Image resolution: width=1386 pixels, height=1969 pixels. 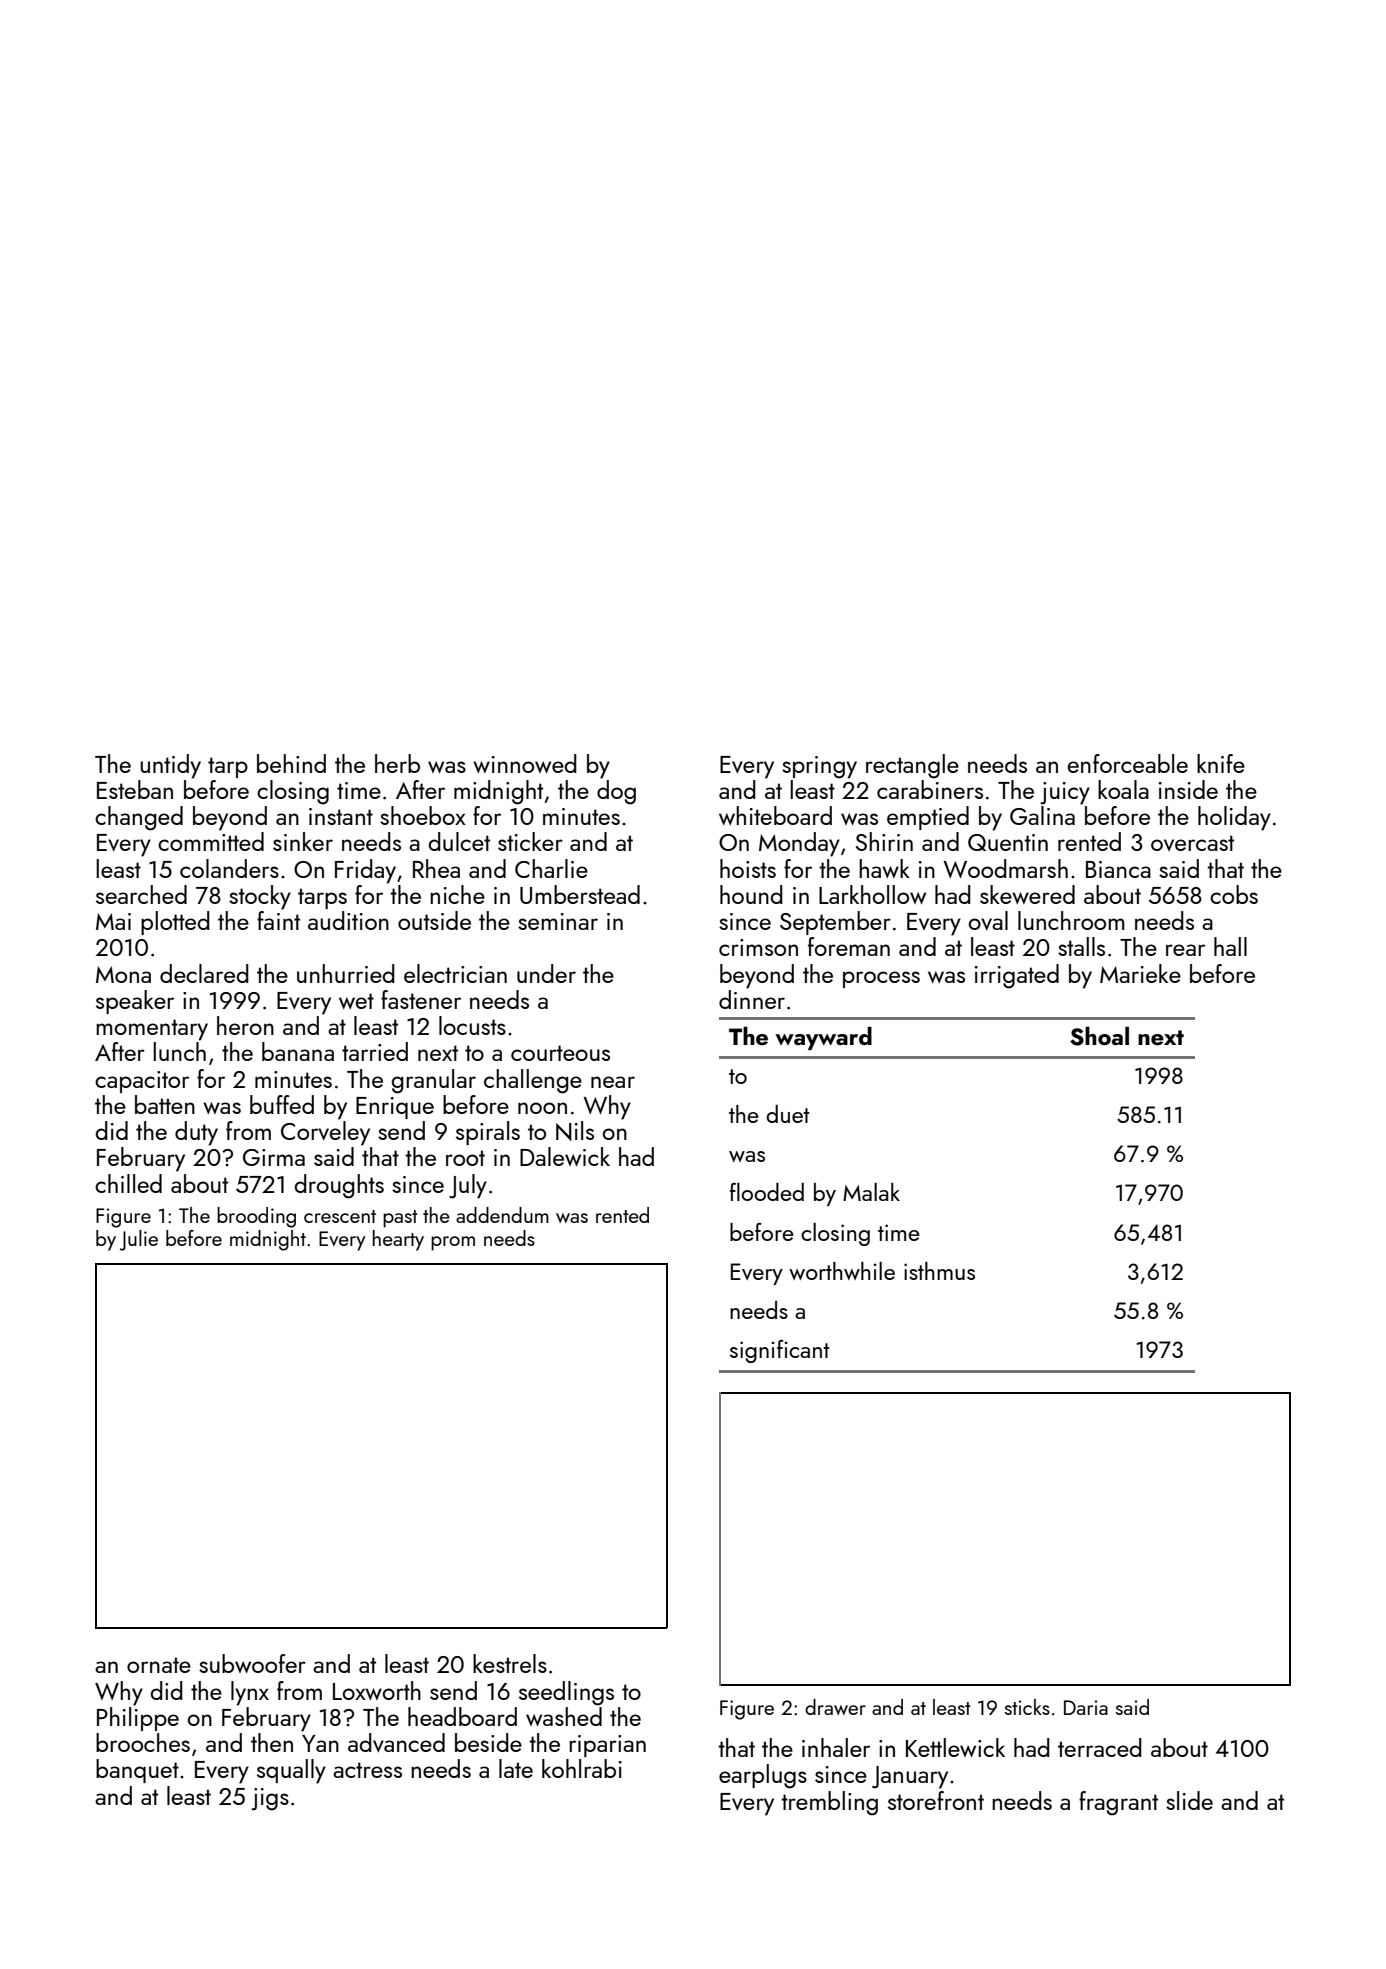 What do you see at coordinates (165, 1104) in the image?
I see `batten` at bounding box center [165, 1104].
